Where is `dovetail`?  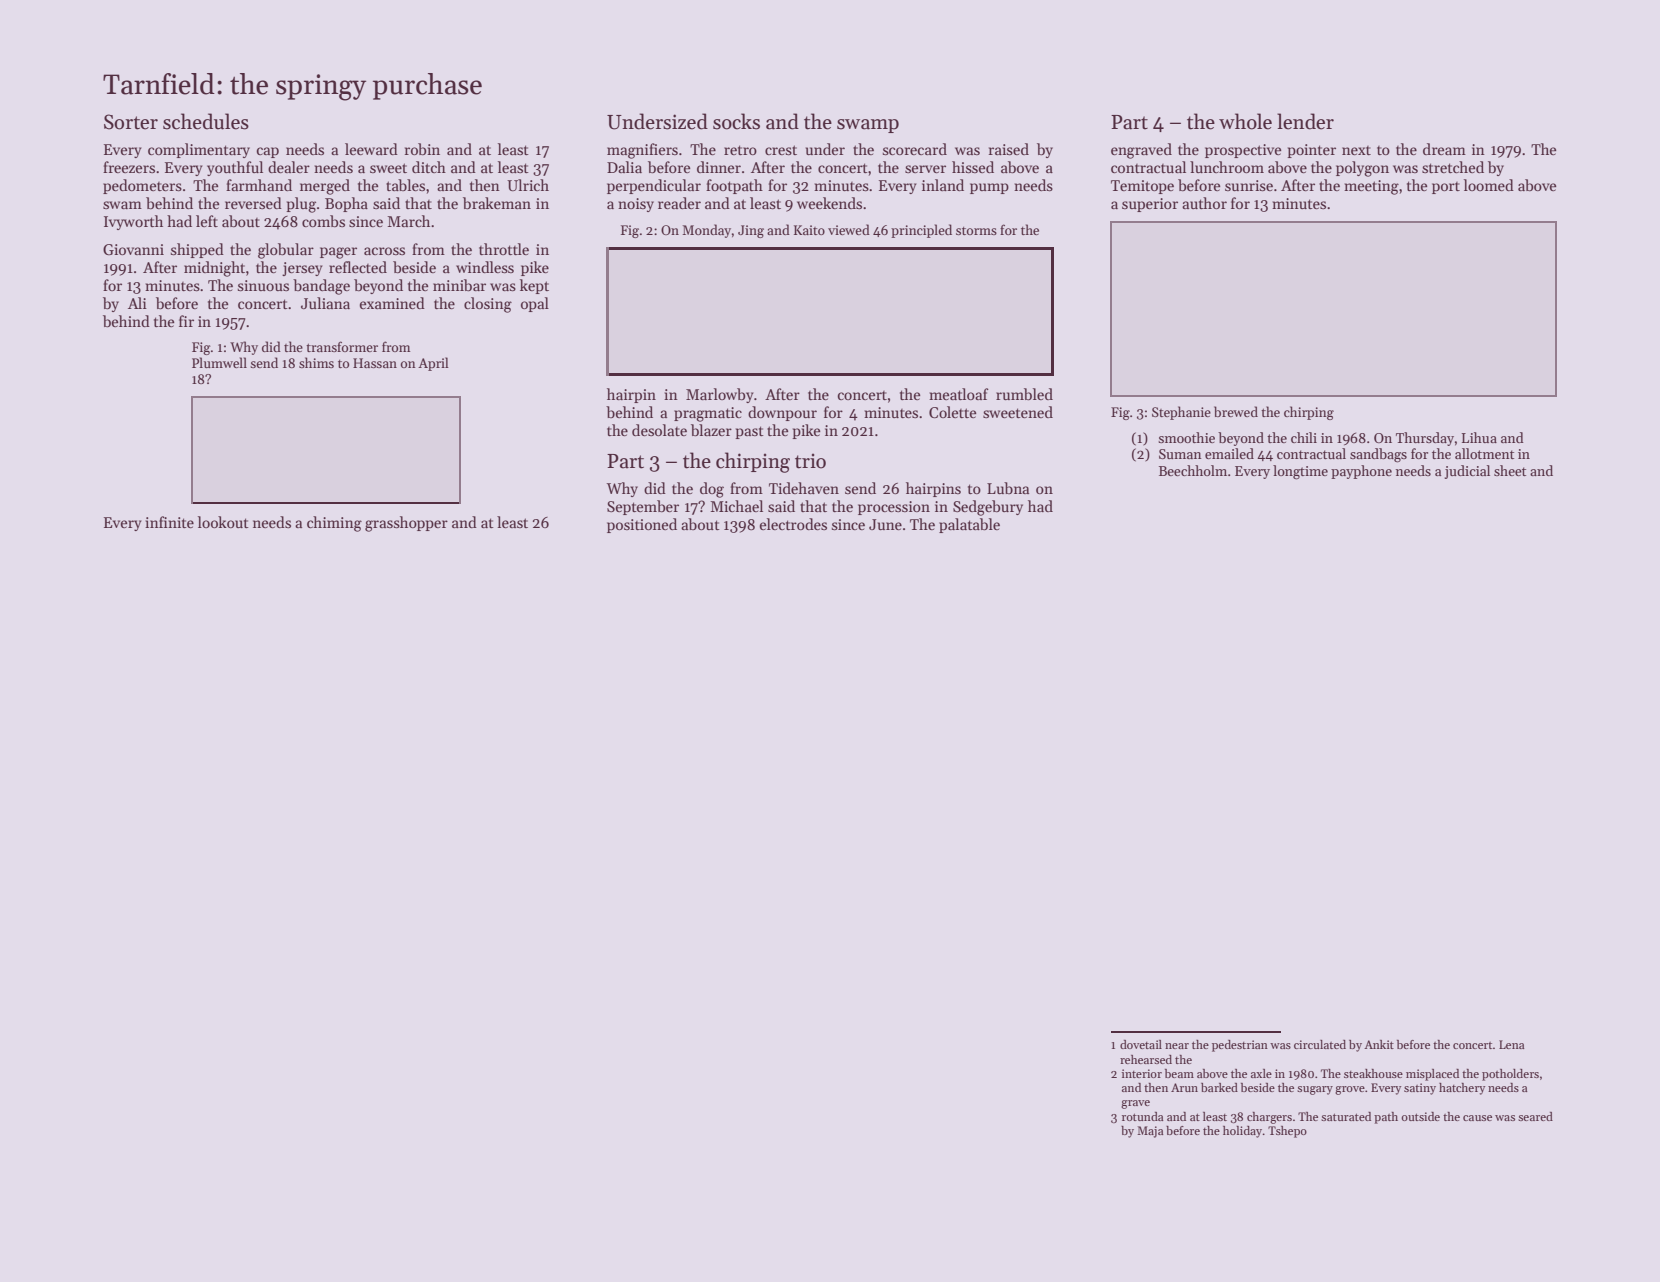 dovetail is located at coordinates (1141, 1044).
